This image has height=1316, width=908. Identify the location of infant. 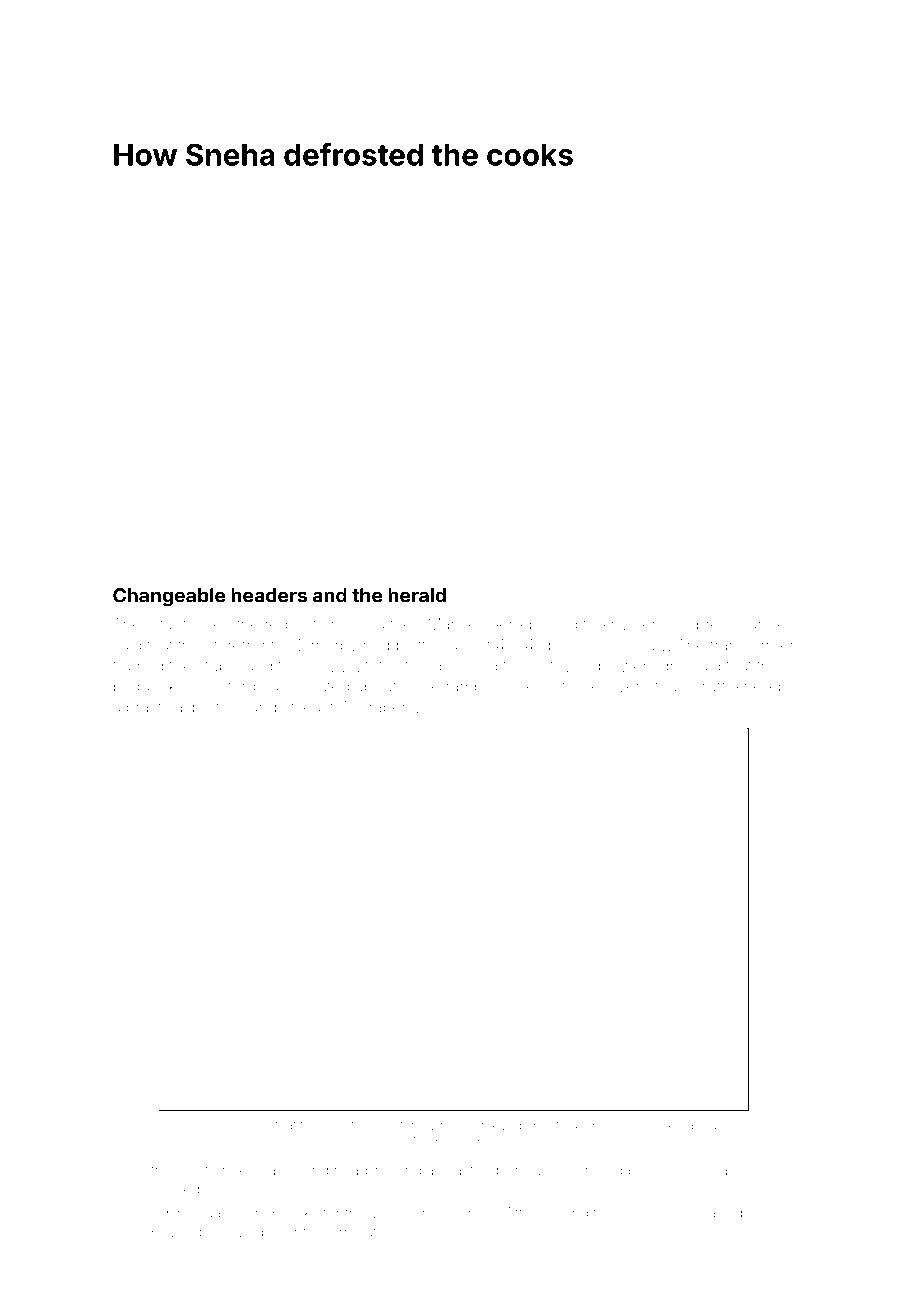
(168, 624).
